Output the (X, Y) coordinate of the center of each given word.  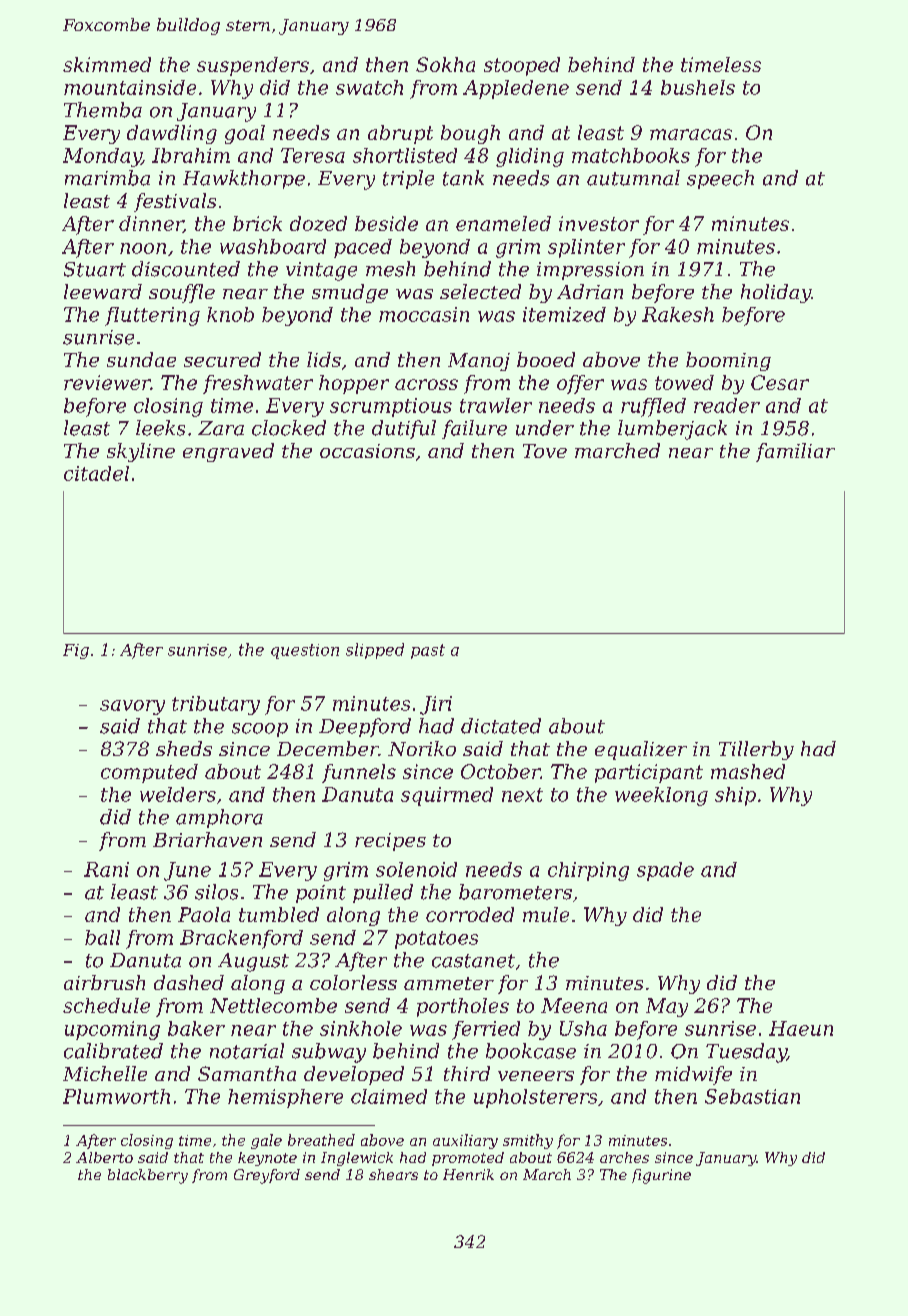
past (428, 651)
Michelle (105, 1073)
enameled (503, 223)
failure (474, 429)
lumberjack (672, 430)
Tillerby (756, 750)
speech (720, 179)
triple (408, 179)
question (305, 651)
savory (132, 707)
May (667, 1007)
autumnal (633, 178)
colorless (353, 982)
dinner (151, 224)
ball (102, 937)
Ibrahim (191, 155)
